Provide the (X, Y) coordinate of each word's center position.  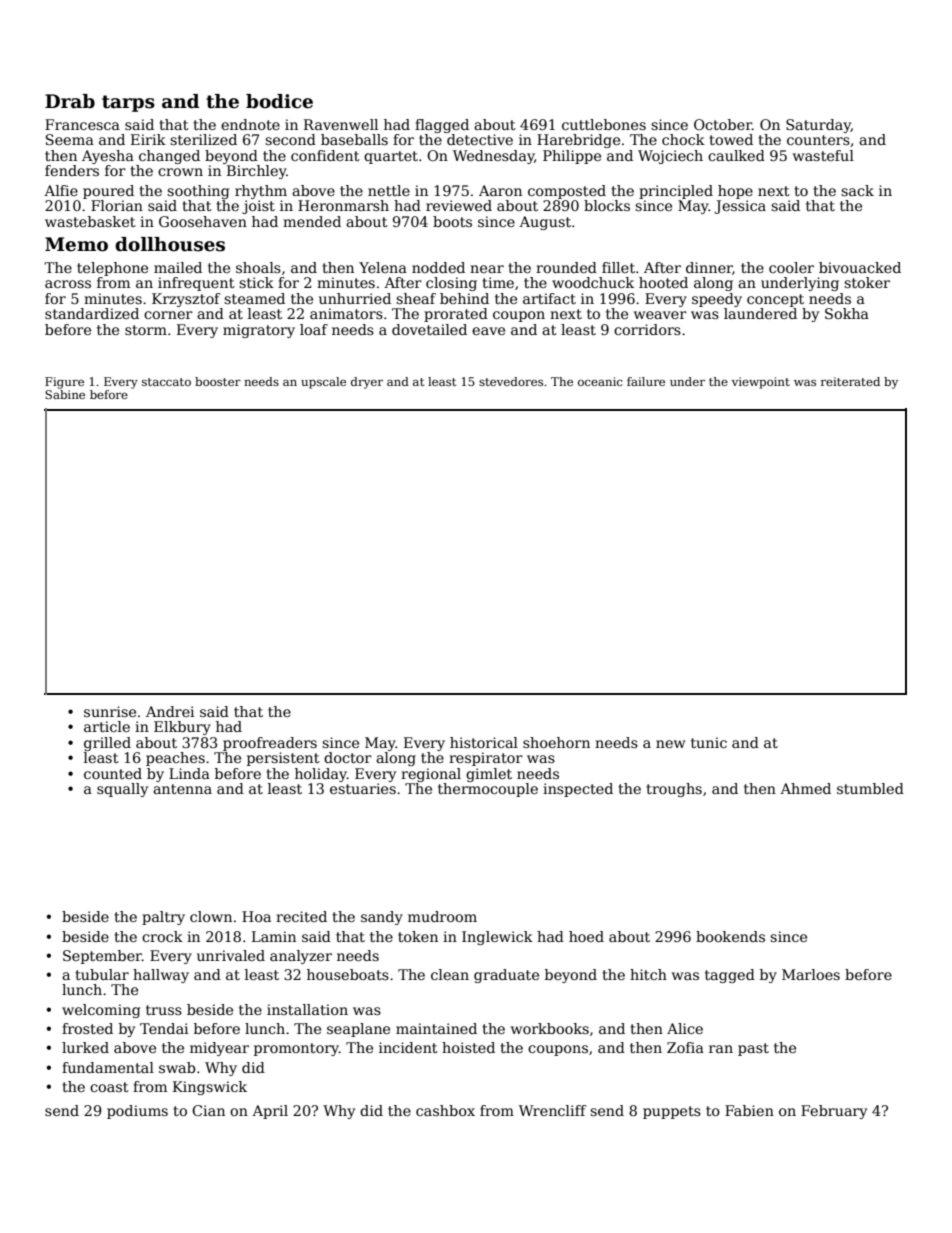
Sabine (65, 394)
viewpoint (761, 383)
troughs (674, 790)
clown (211, 916)
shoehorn (556, 742)
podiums (137, 1112)
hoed (586, 936)
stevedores (511, 381)
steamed (254, 298)
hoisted (468, 1047)
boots (452, 221)
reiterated (850, 381)
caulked (736, 155)
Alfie (61, 190)
